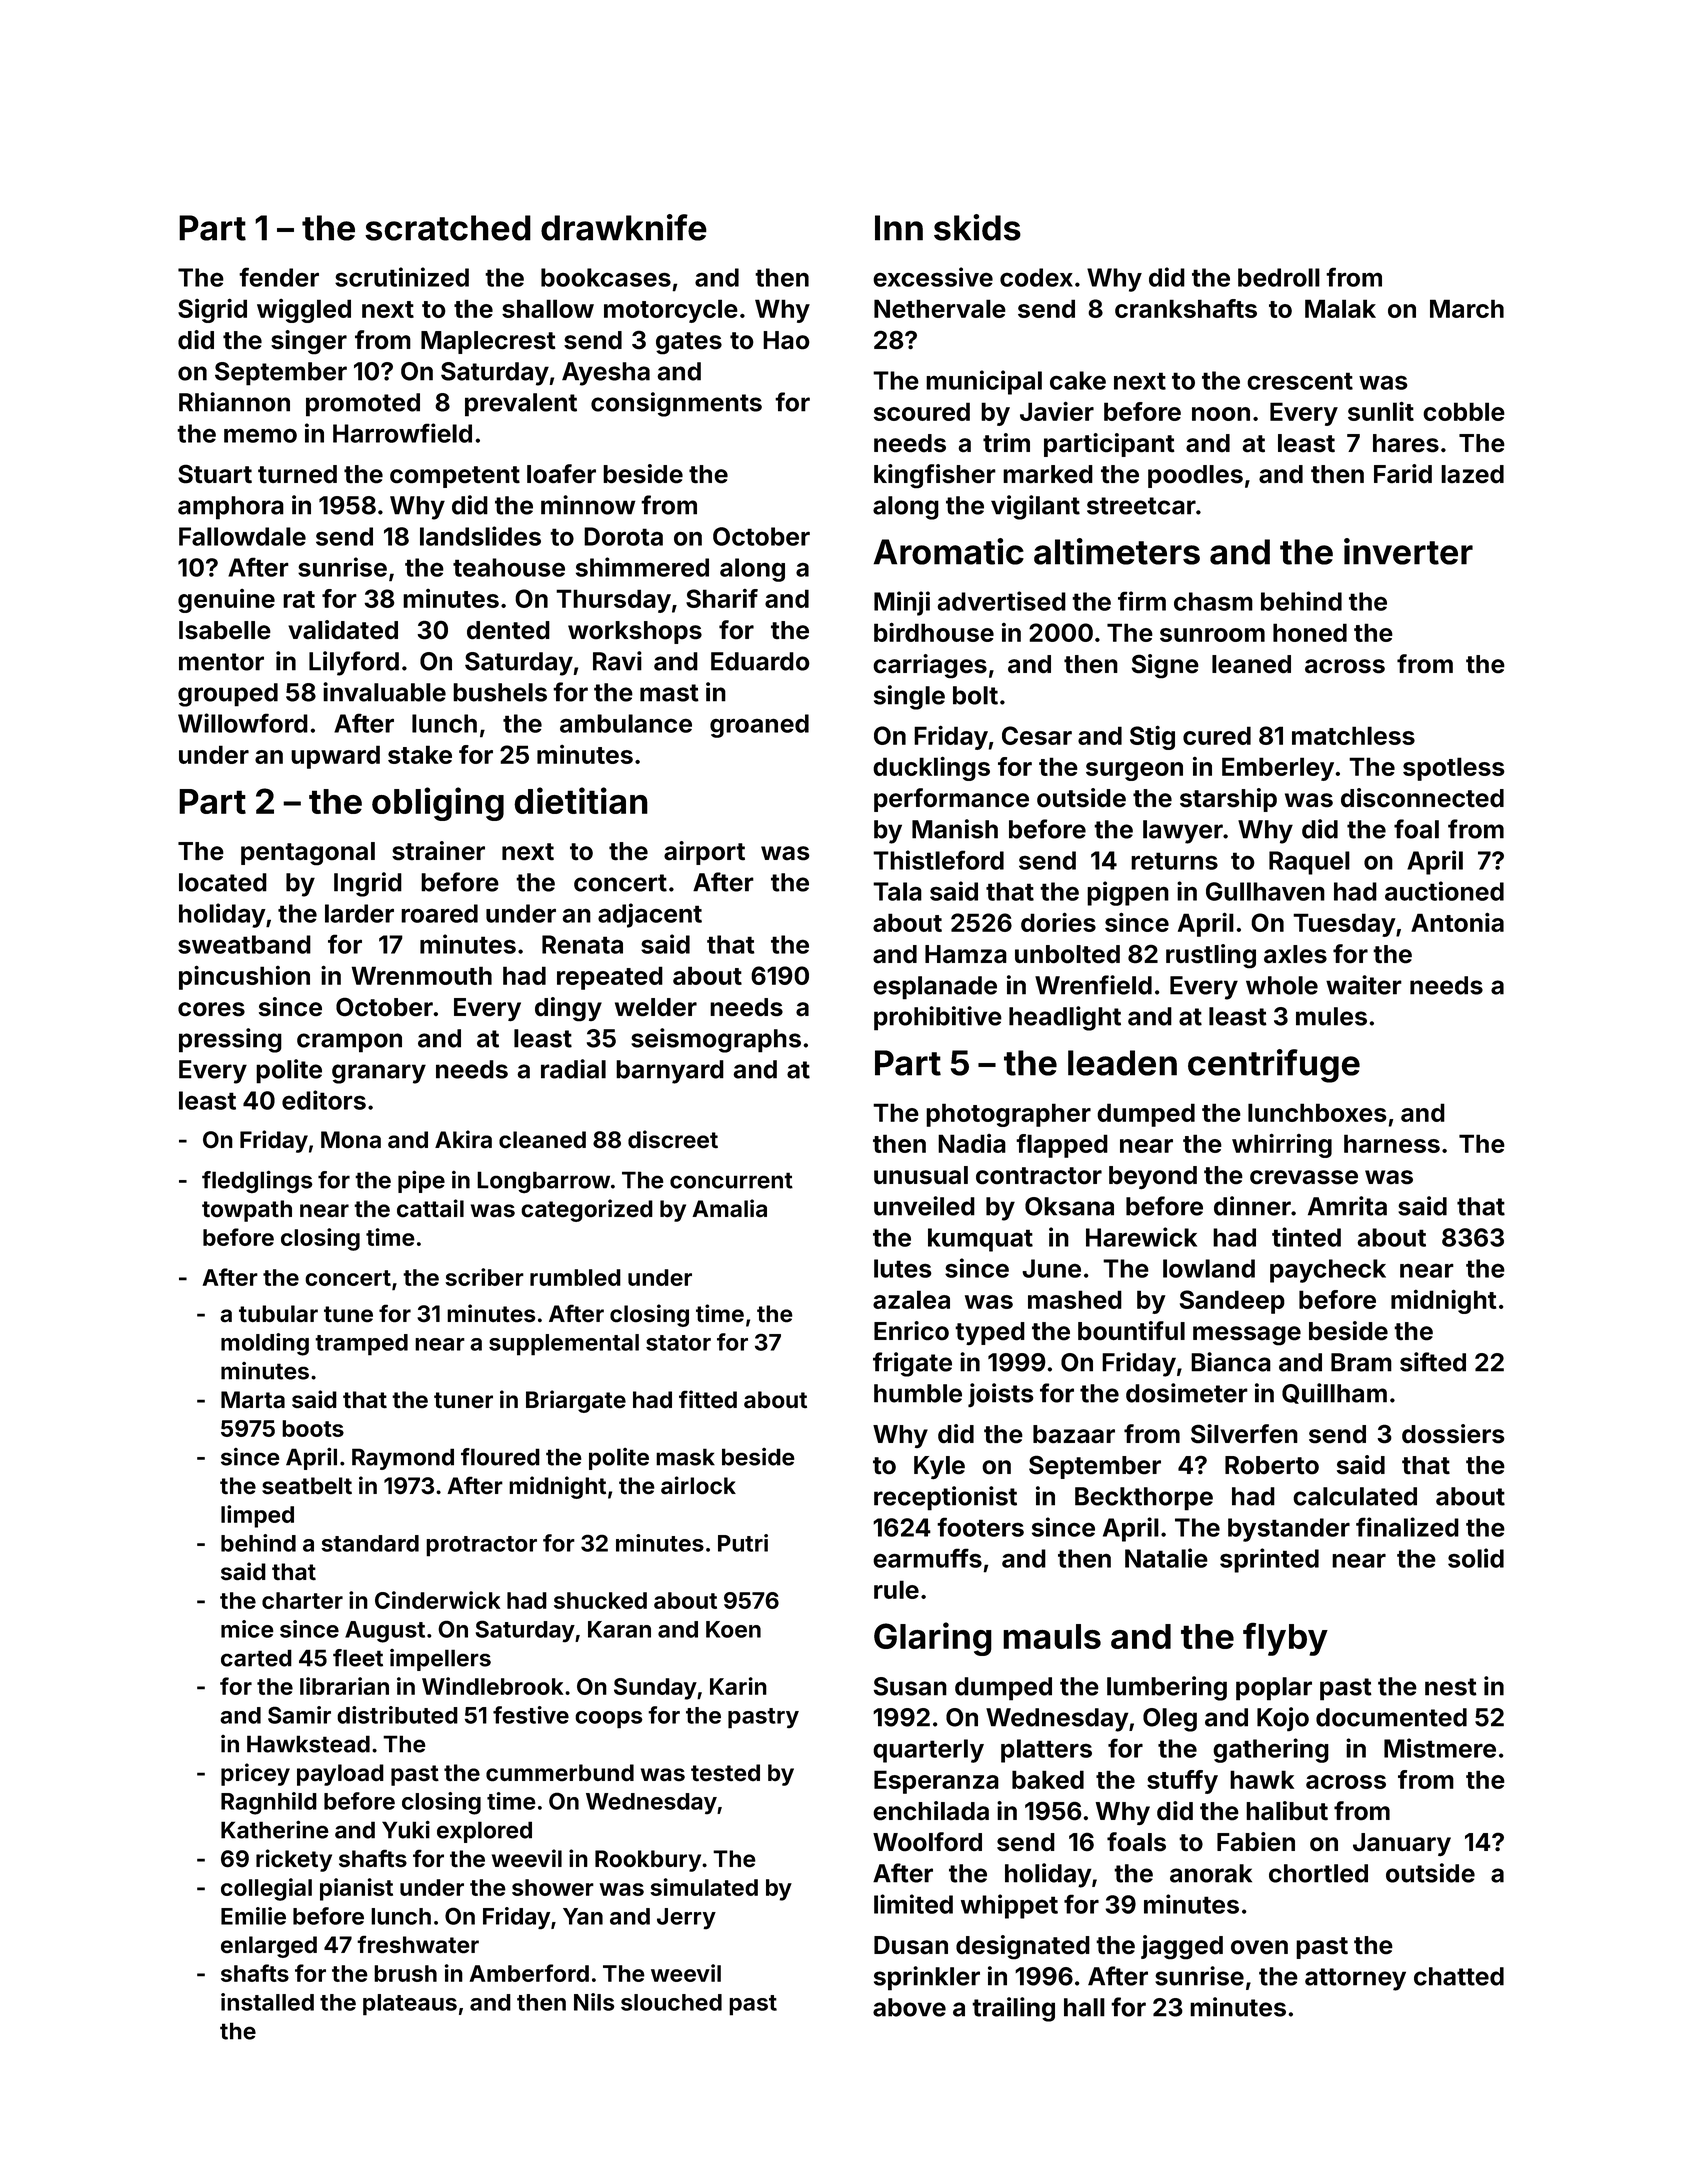  What do you see at coordinates (738, 1686) in the document?
I see `Karin` at bounding box center [738, 1686].
